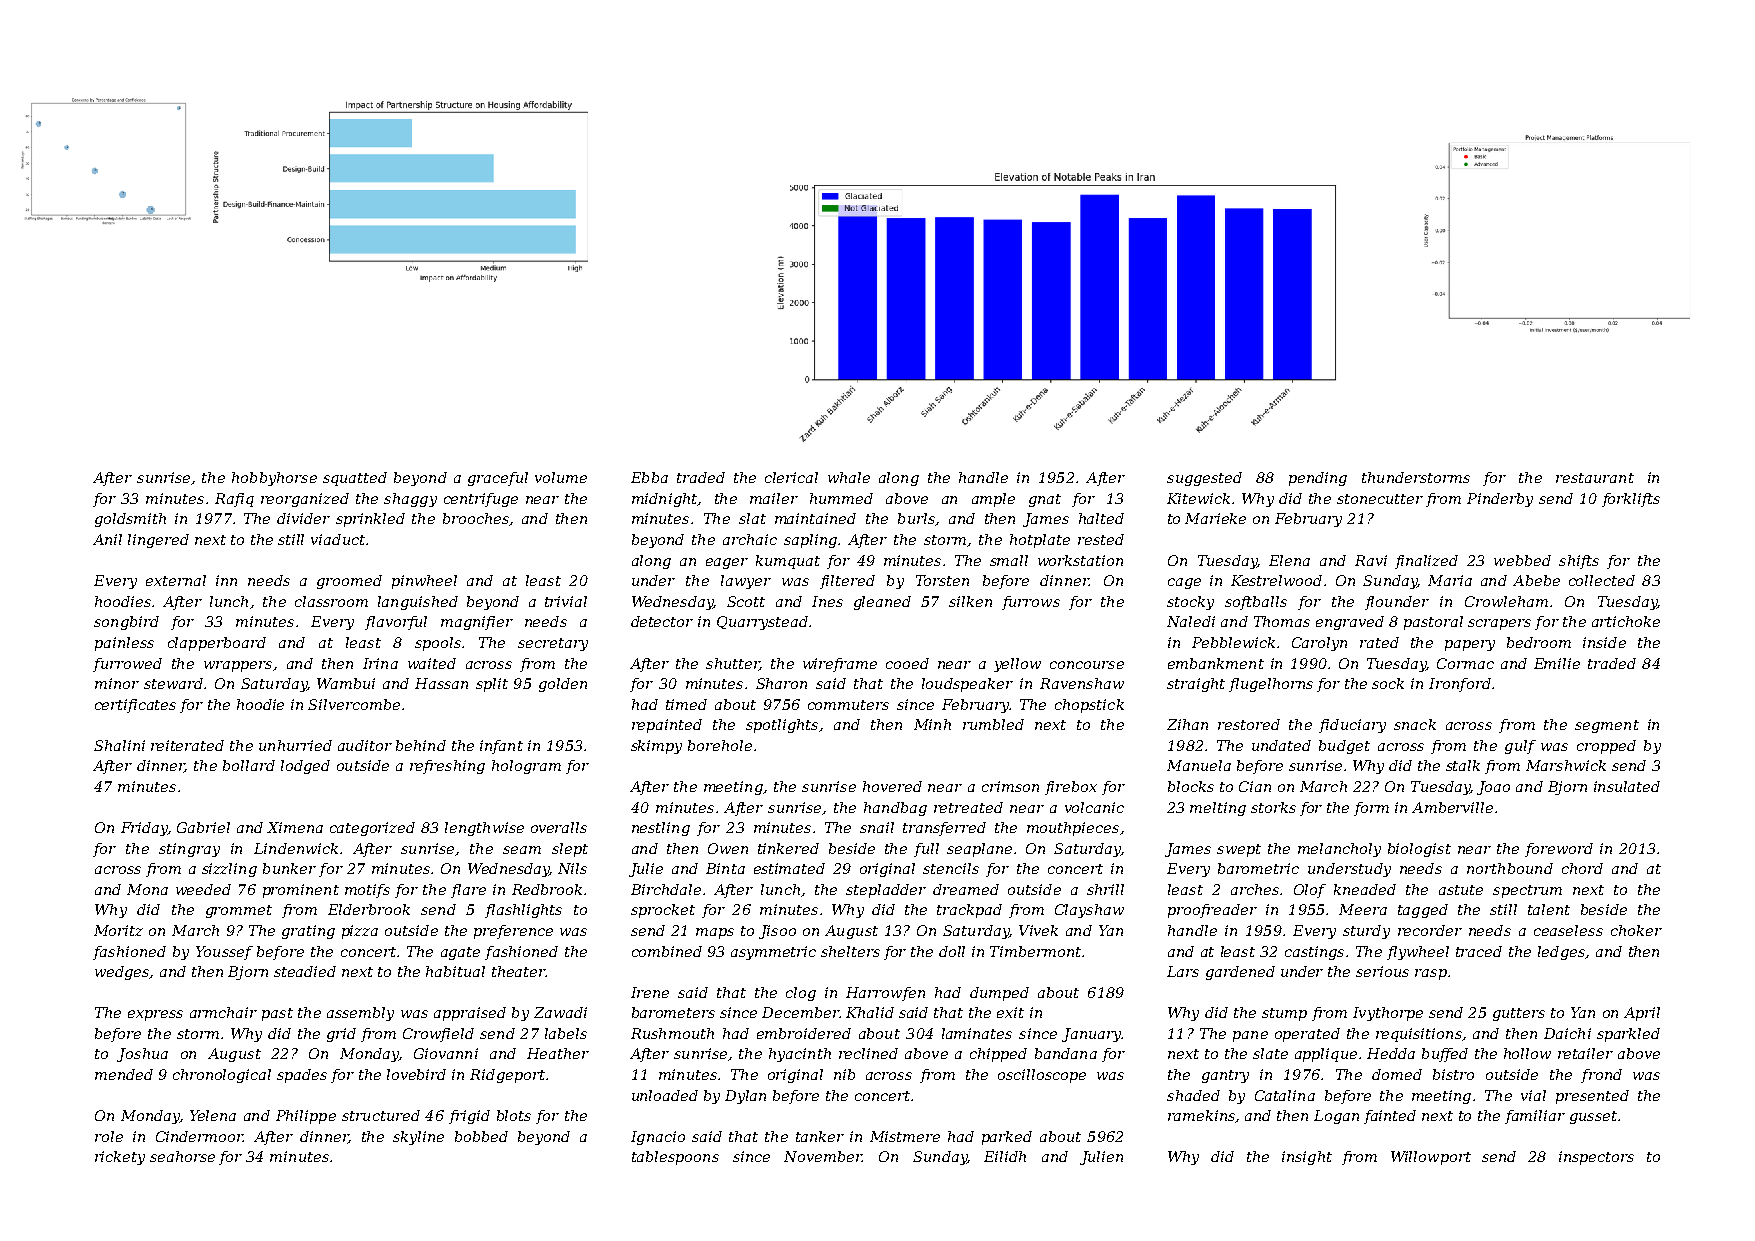 This document has width=1755, height=1241. What do you see at coordinates (1307, 1158) in the document?
I see `insight` at bounding box center [1307, 1158].
